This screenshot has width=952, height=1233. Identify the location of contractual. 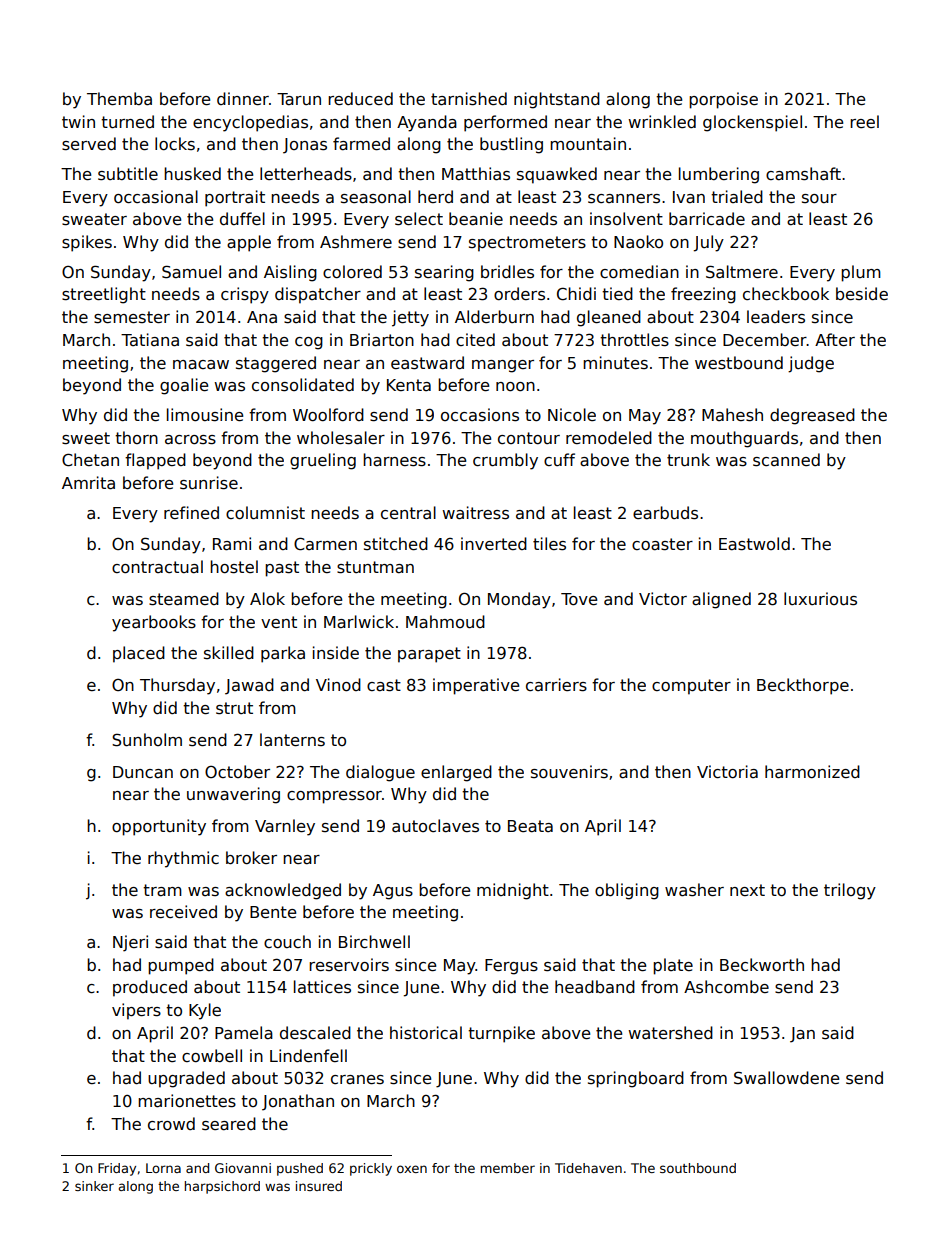
(157, 567).
